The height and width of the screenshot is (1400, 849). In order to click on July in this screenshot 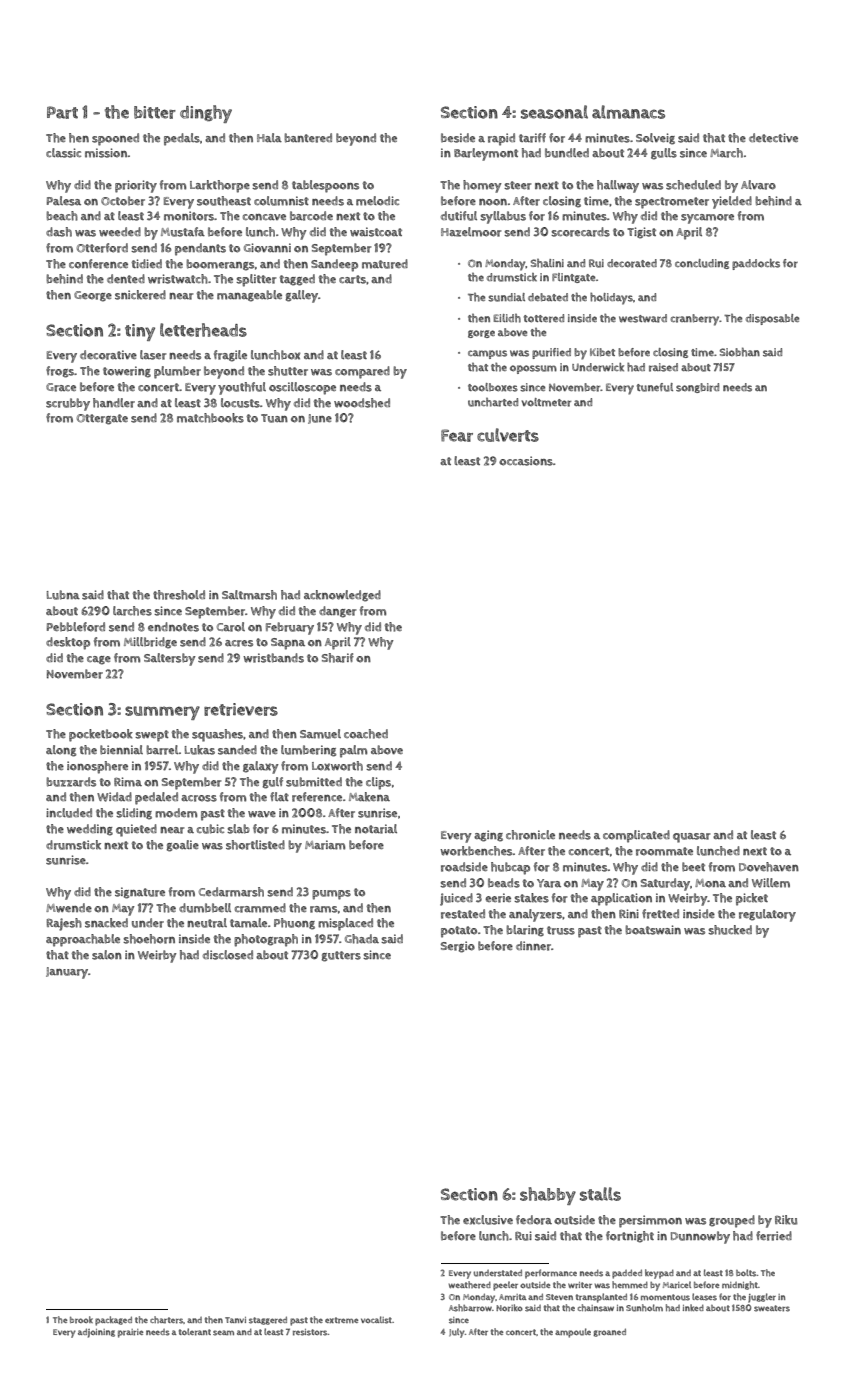, I will do `click(457, 1333)`.
